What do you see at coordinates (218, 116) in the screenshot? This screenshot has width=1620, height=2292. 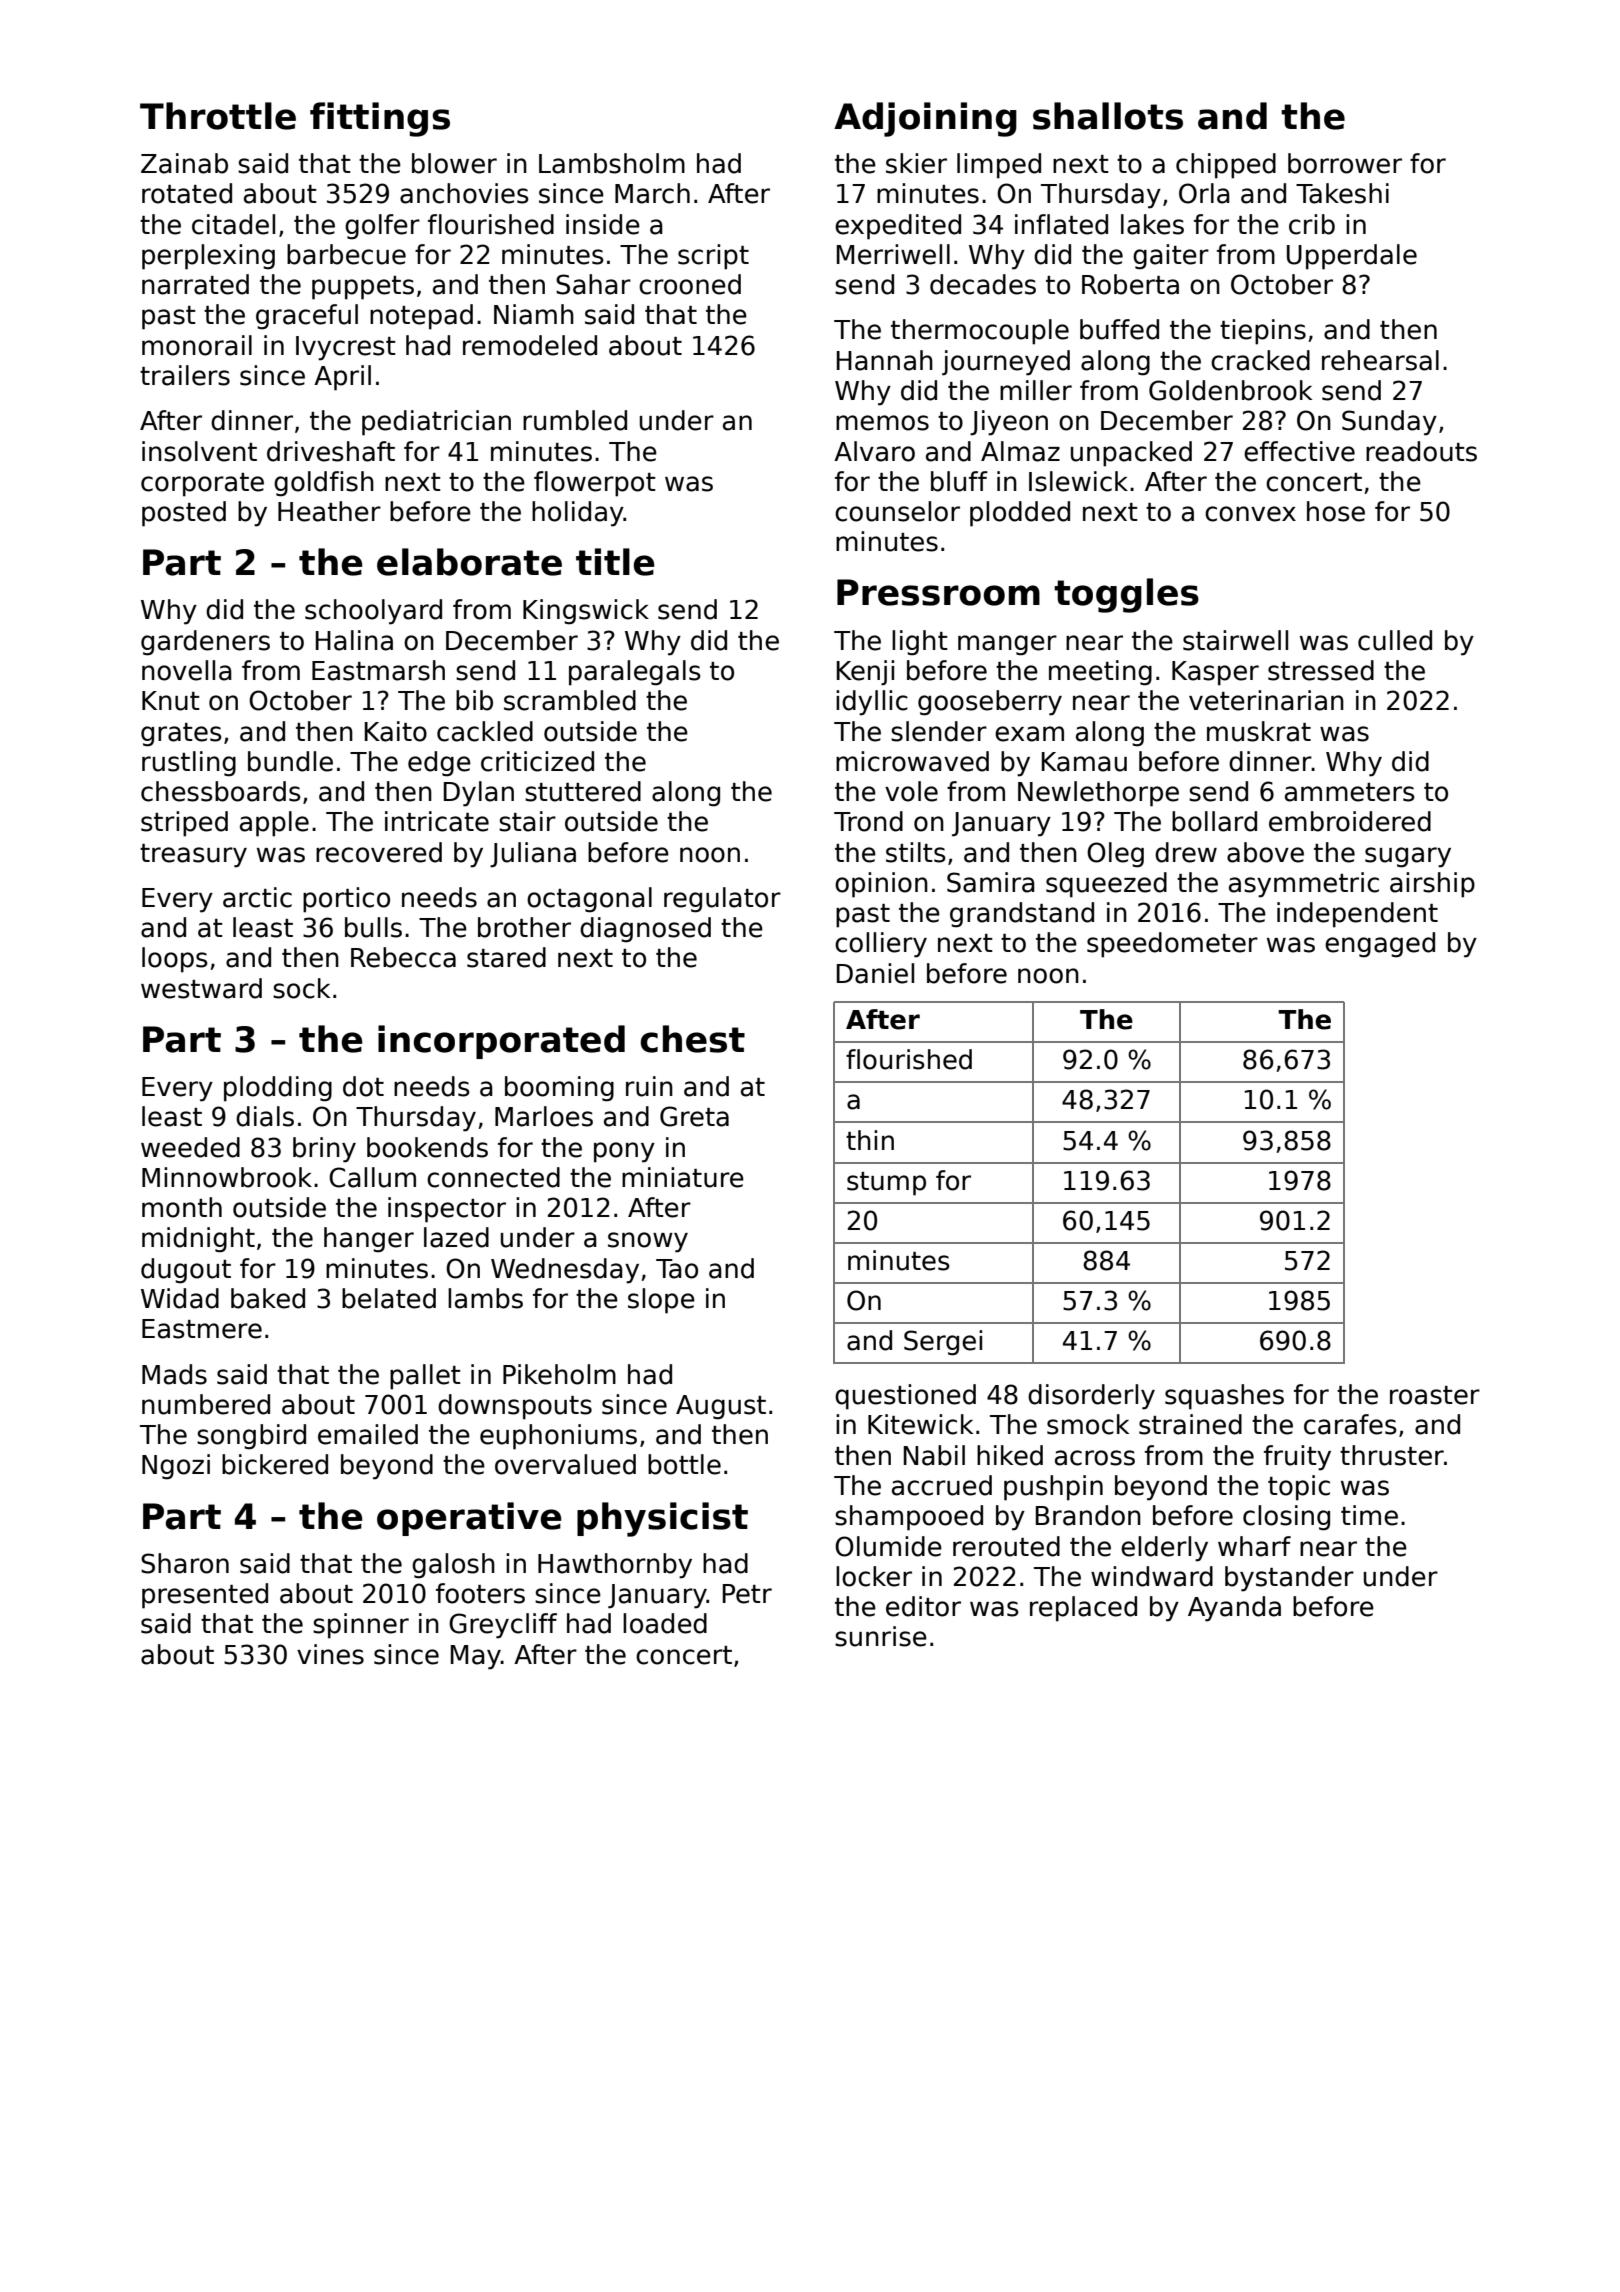 I see `Throttle` at bounding box center [218, 116].
